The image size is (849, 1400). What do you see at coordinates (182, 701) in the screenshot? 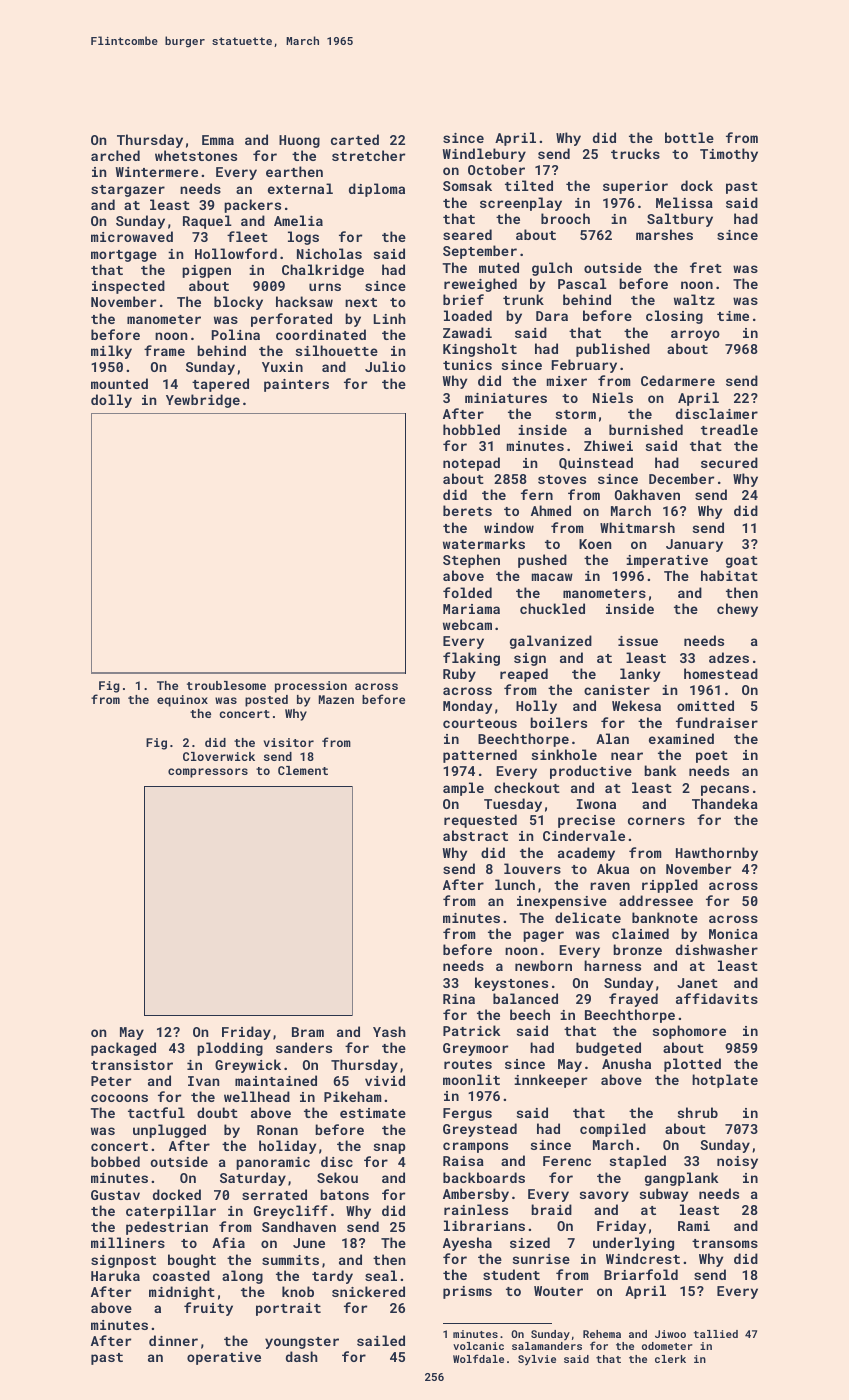
I see `equinox` at bounding box center [182, 701].
